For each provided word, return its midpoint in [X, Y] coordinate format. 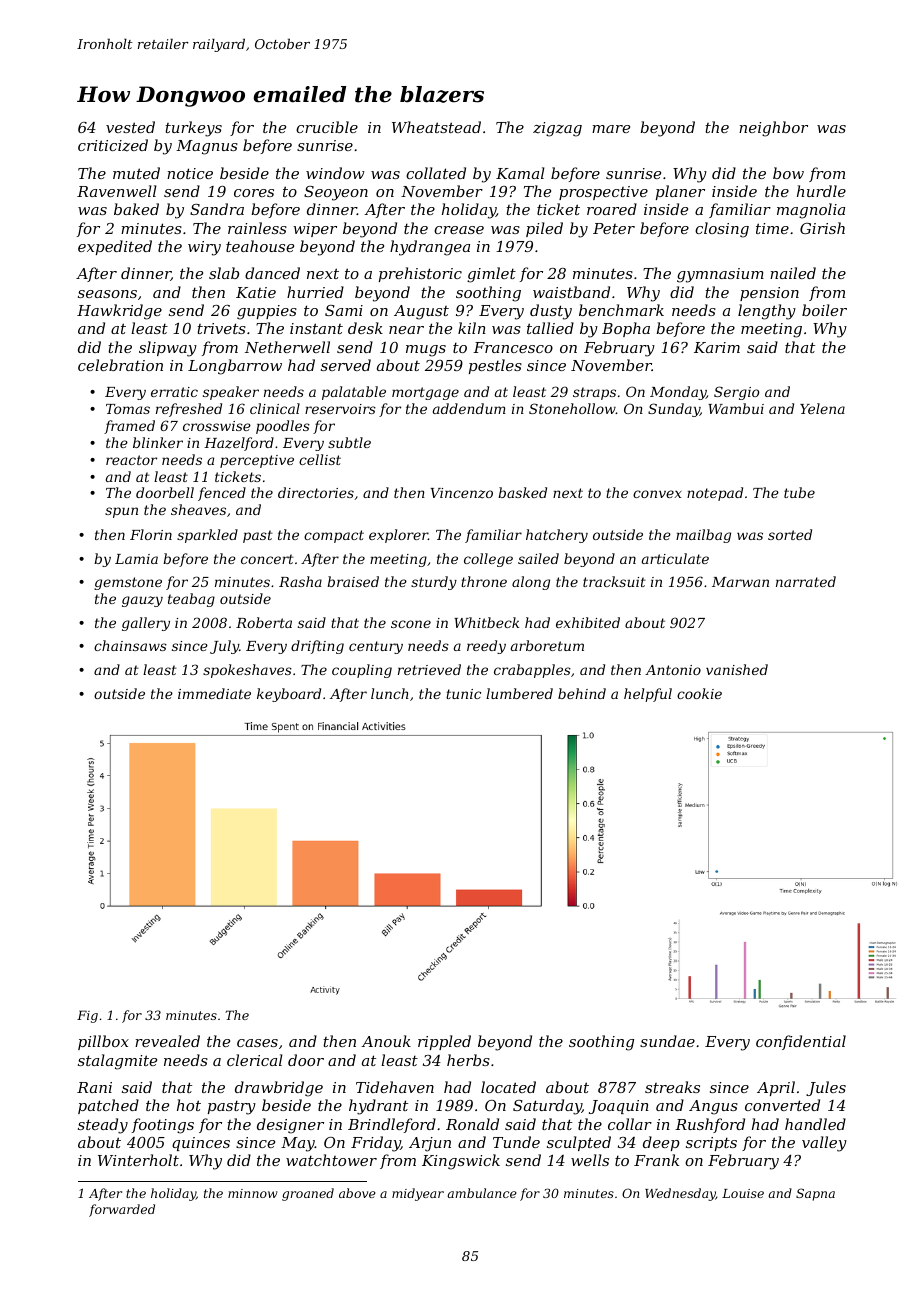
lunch [390, 693]
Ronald [472, 1124]
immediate [214, 693]
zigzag [557, 129]
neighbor [773, 129]
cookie [699, 693]
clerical [255, 1060]
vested [130, 127]
